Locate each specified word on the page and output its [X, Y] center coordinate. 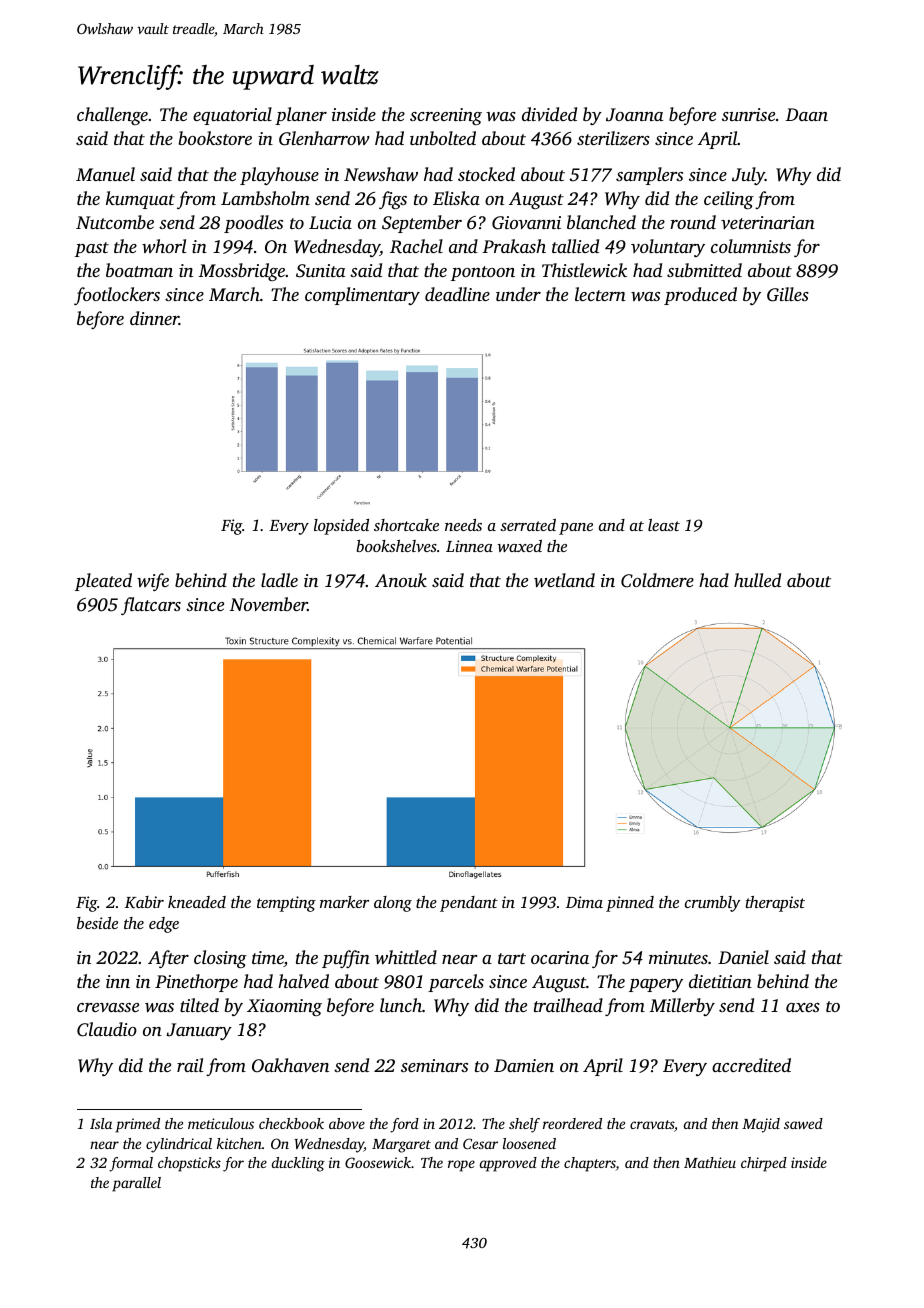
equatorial [232, 116]
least [664, 525]
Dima [584, 902]
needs [463, 525]
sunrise [748, 114]
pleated [103, 582]
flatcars [151, 606]
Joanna [634, 115]
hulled [757, 580]
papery [656, 985]
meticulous [221, 1123]
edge [164, 925]
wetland [564, 580]
